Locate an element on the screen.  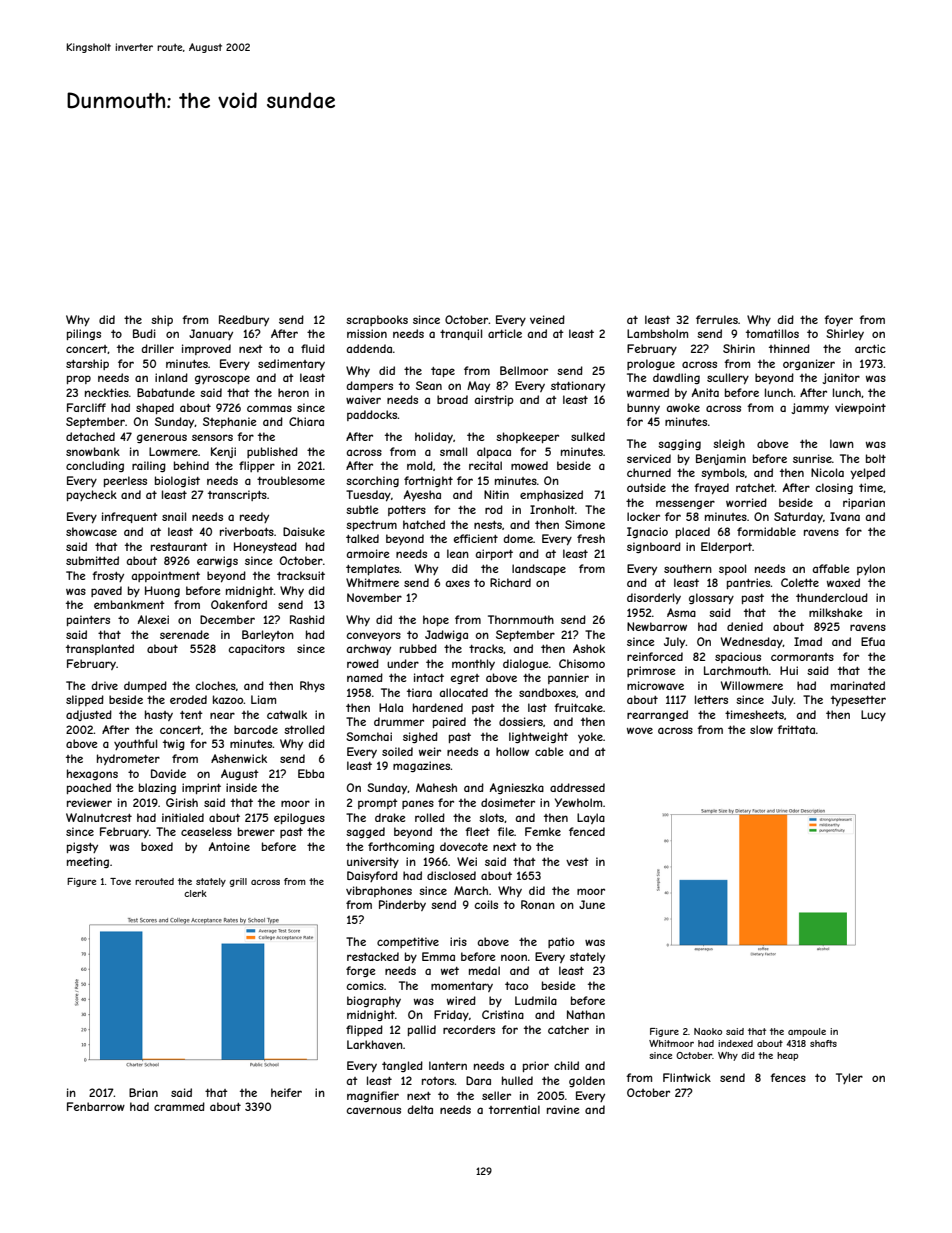
ferrules is located at coordinates (717, 319).
